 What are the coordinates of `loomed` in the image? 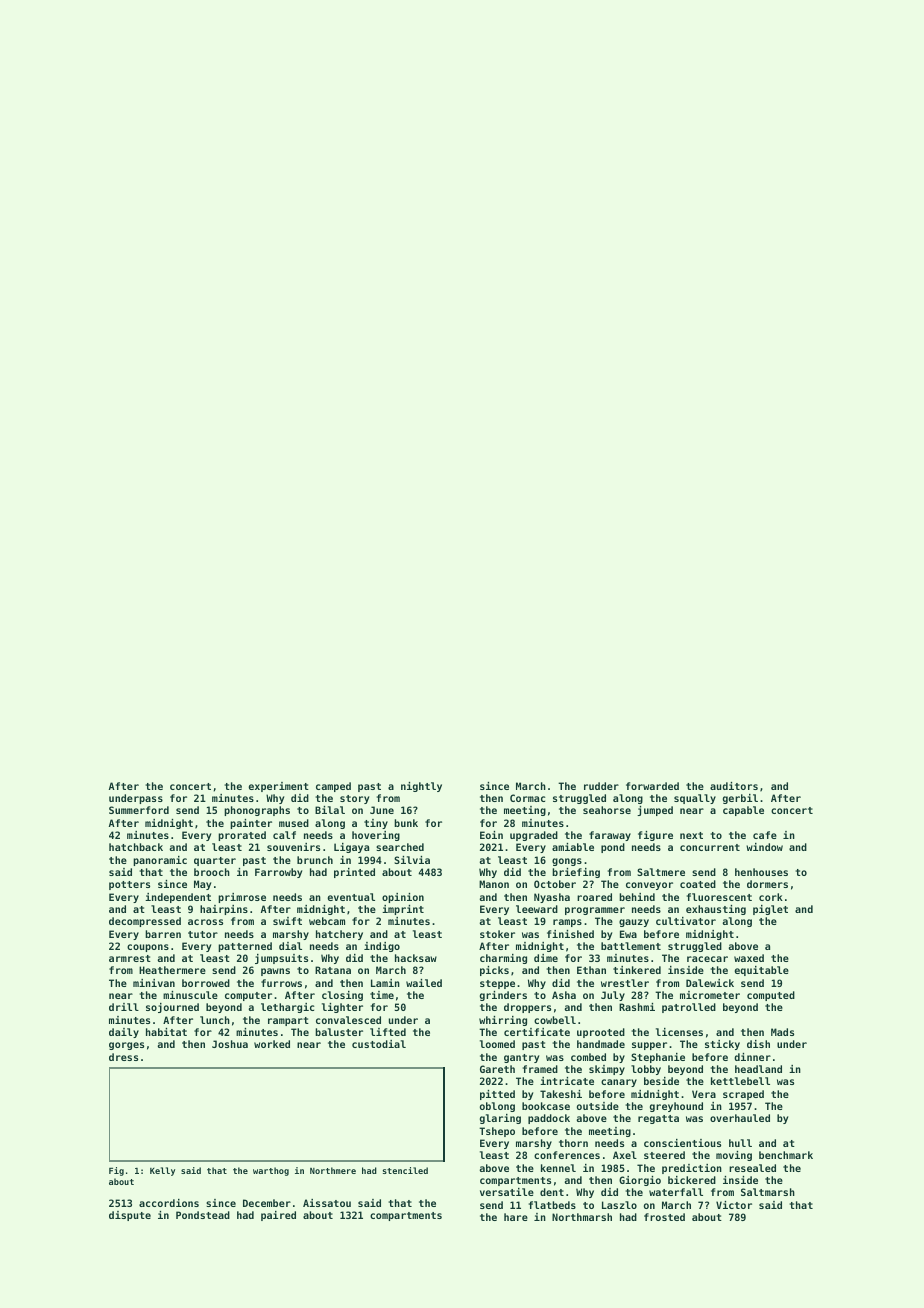 It's located at (497, 1044).
